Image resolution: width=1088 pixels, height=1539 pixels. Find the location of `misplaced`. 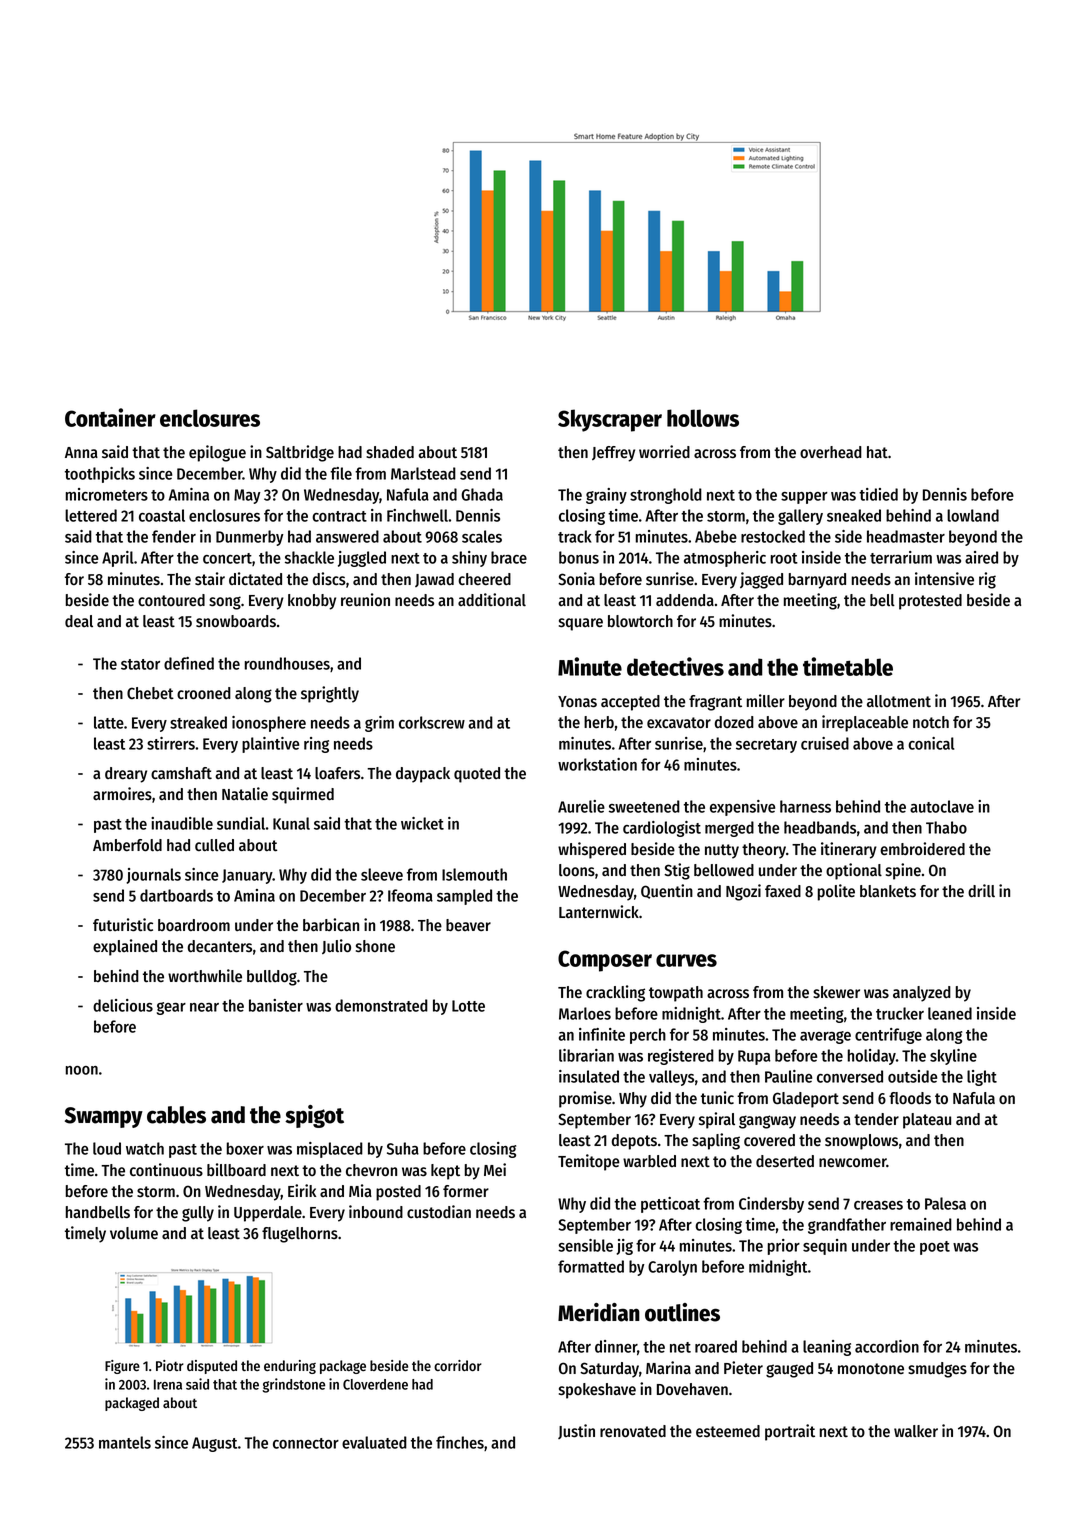

misplaced is located at coordinates (330, 1150).
